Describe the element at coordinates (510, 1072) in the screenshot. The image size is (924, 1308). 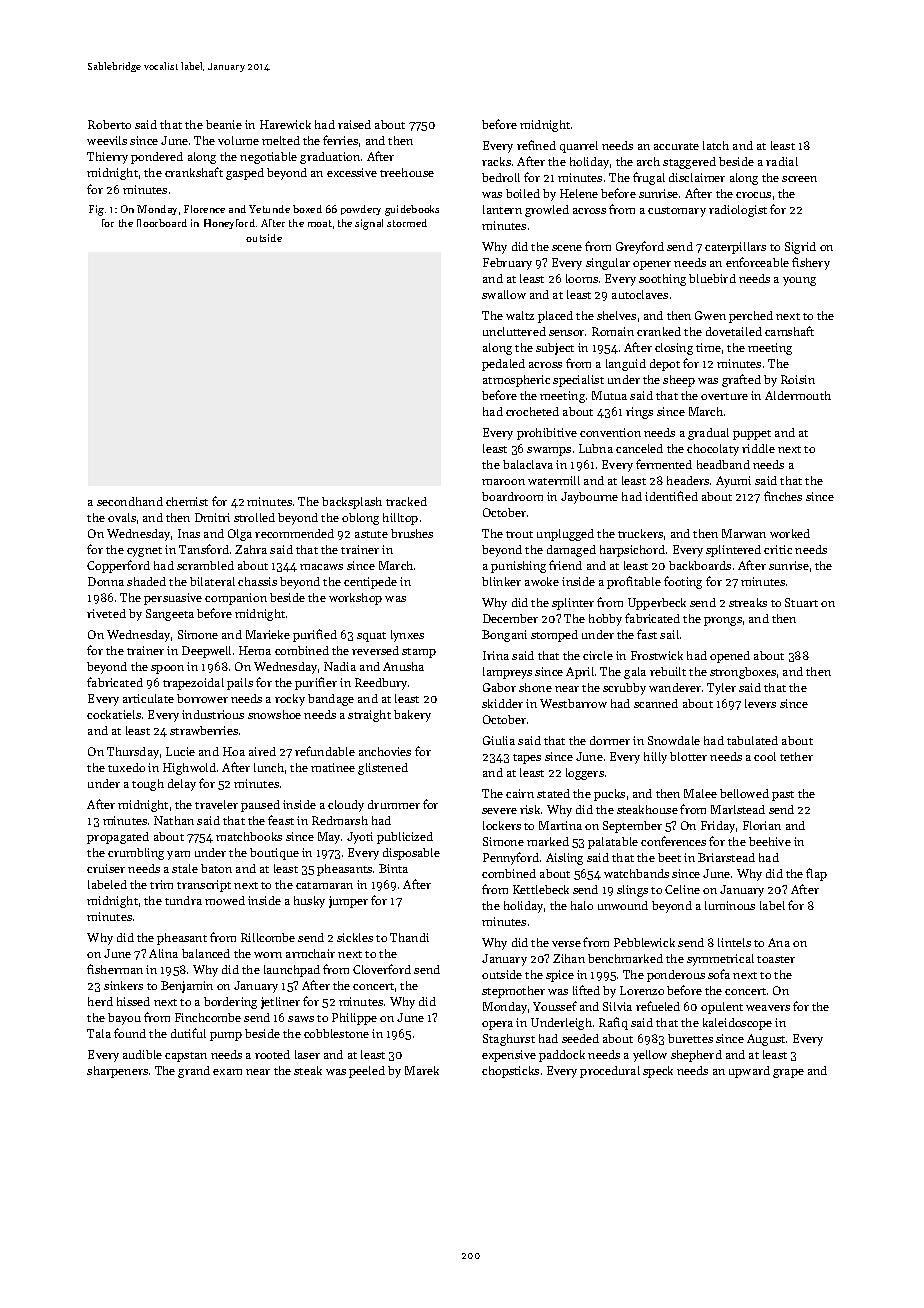
I see `chopsticks` at that location.
